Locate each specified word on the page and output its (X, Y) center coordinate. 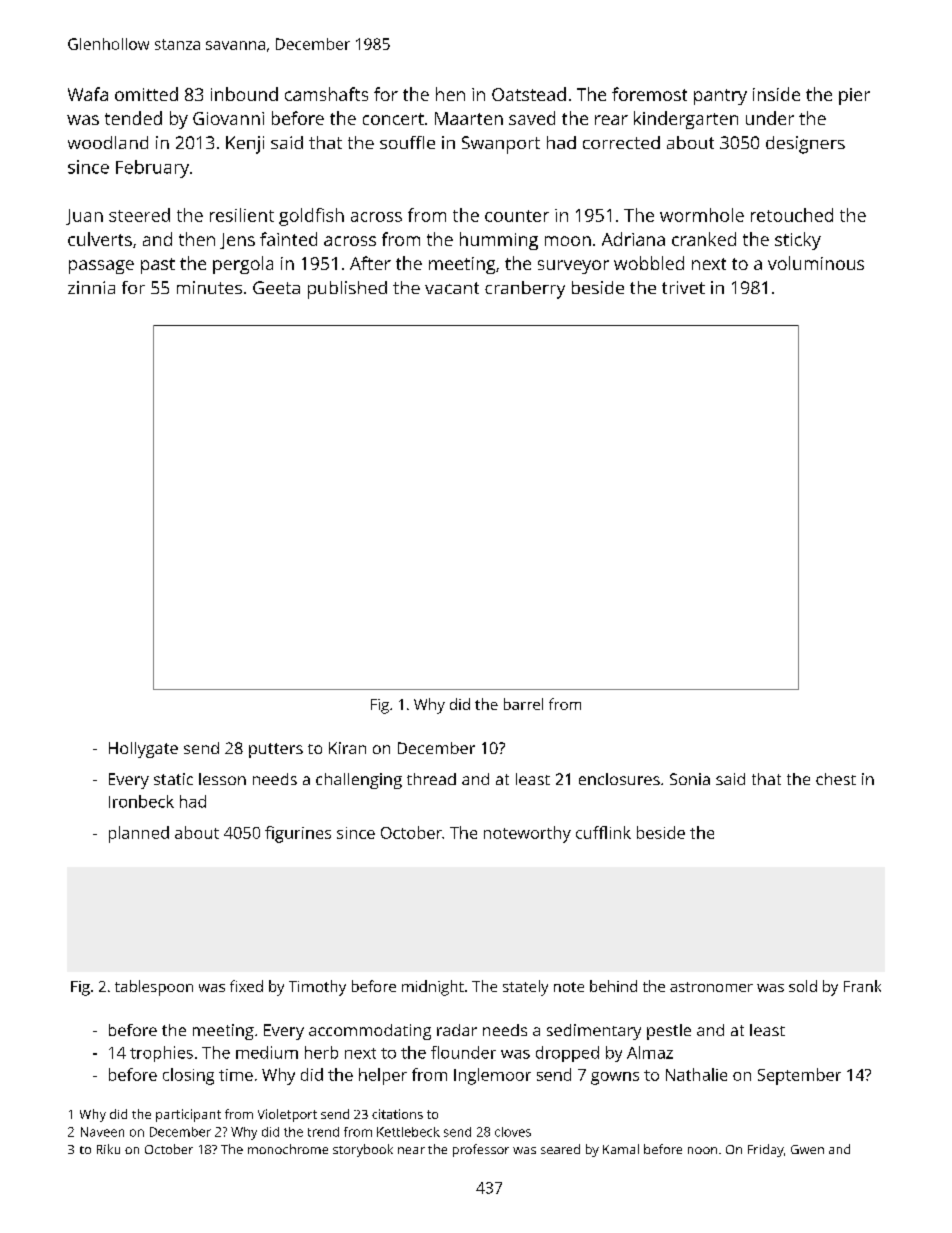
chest (836, 779)
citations (397, 1114)
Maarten (469, 118)
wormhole (702, 215)
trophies (161, 1054)
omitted (146, 94)
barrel (523, 704)
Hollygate (143, 750)
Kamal (621, 1149)
